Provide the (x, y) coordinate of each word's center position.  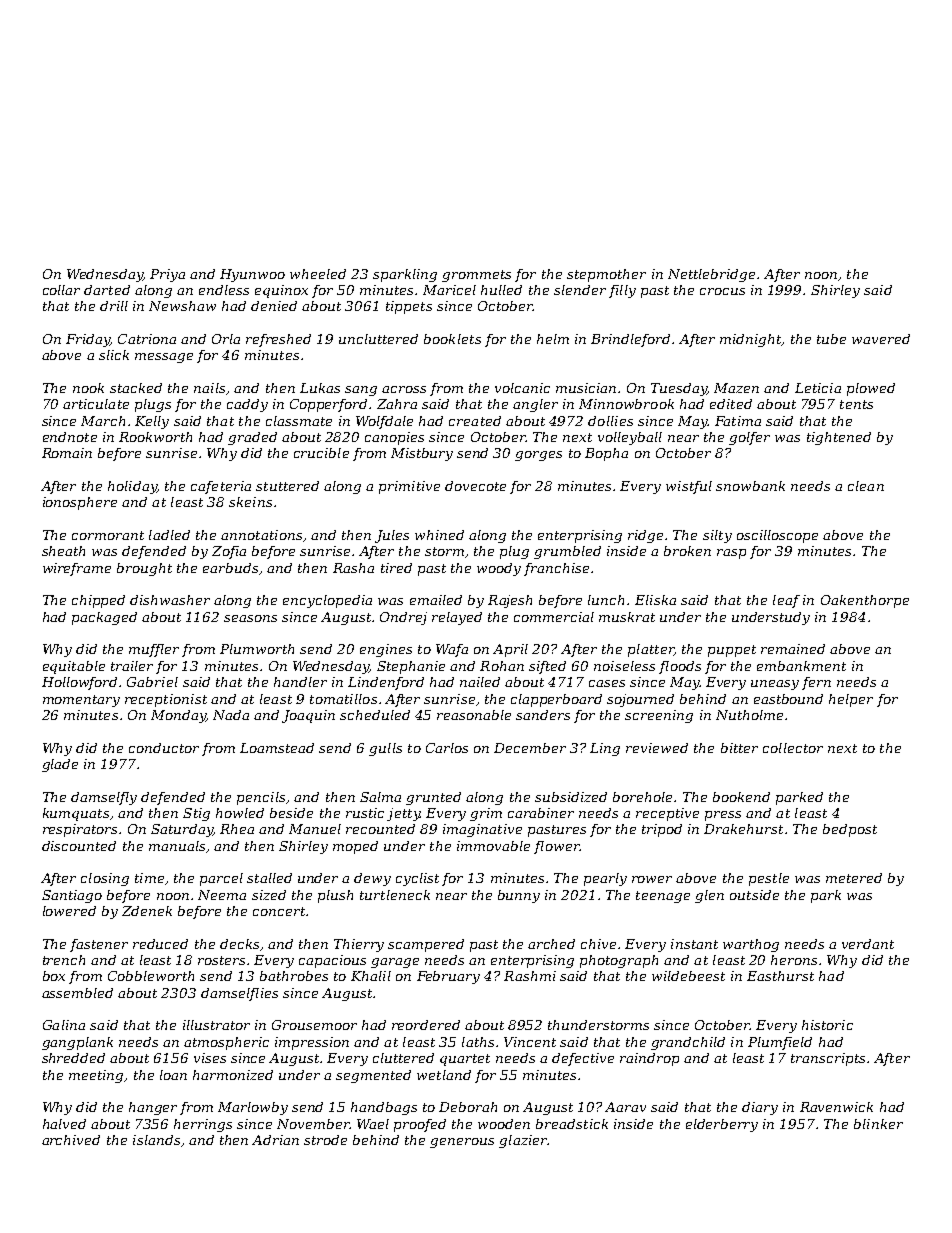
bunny (519, 896)
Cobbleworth (151, 976)
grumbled (567, 552)
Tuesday (679, 389)
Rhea (237, 829)
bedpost (850, 830)
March (103, 421)
